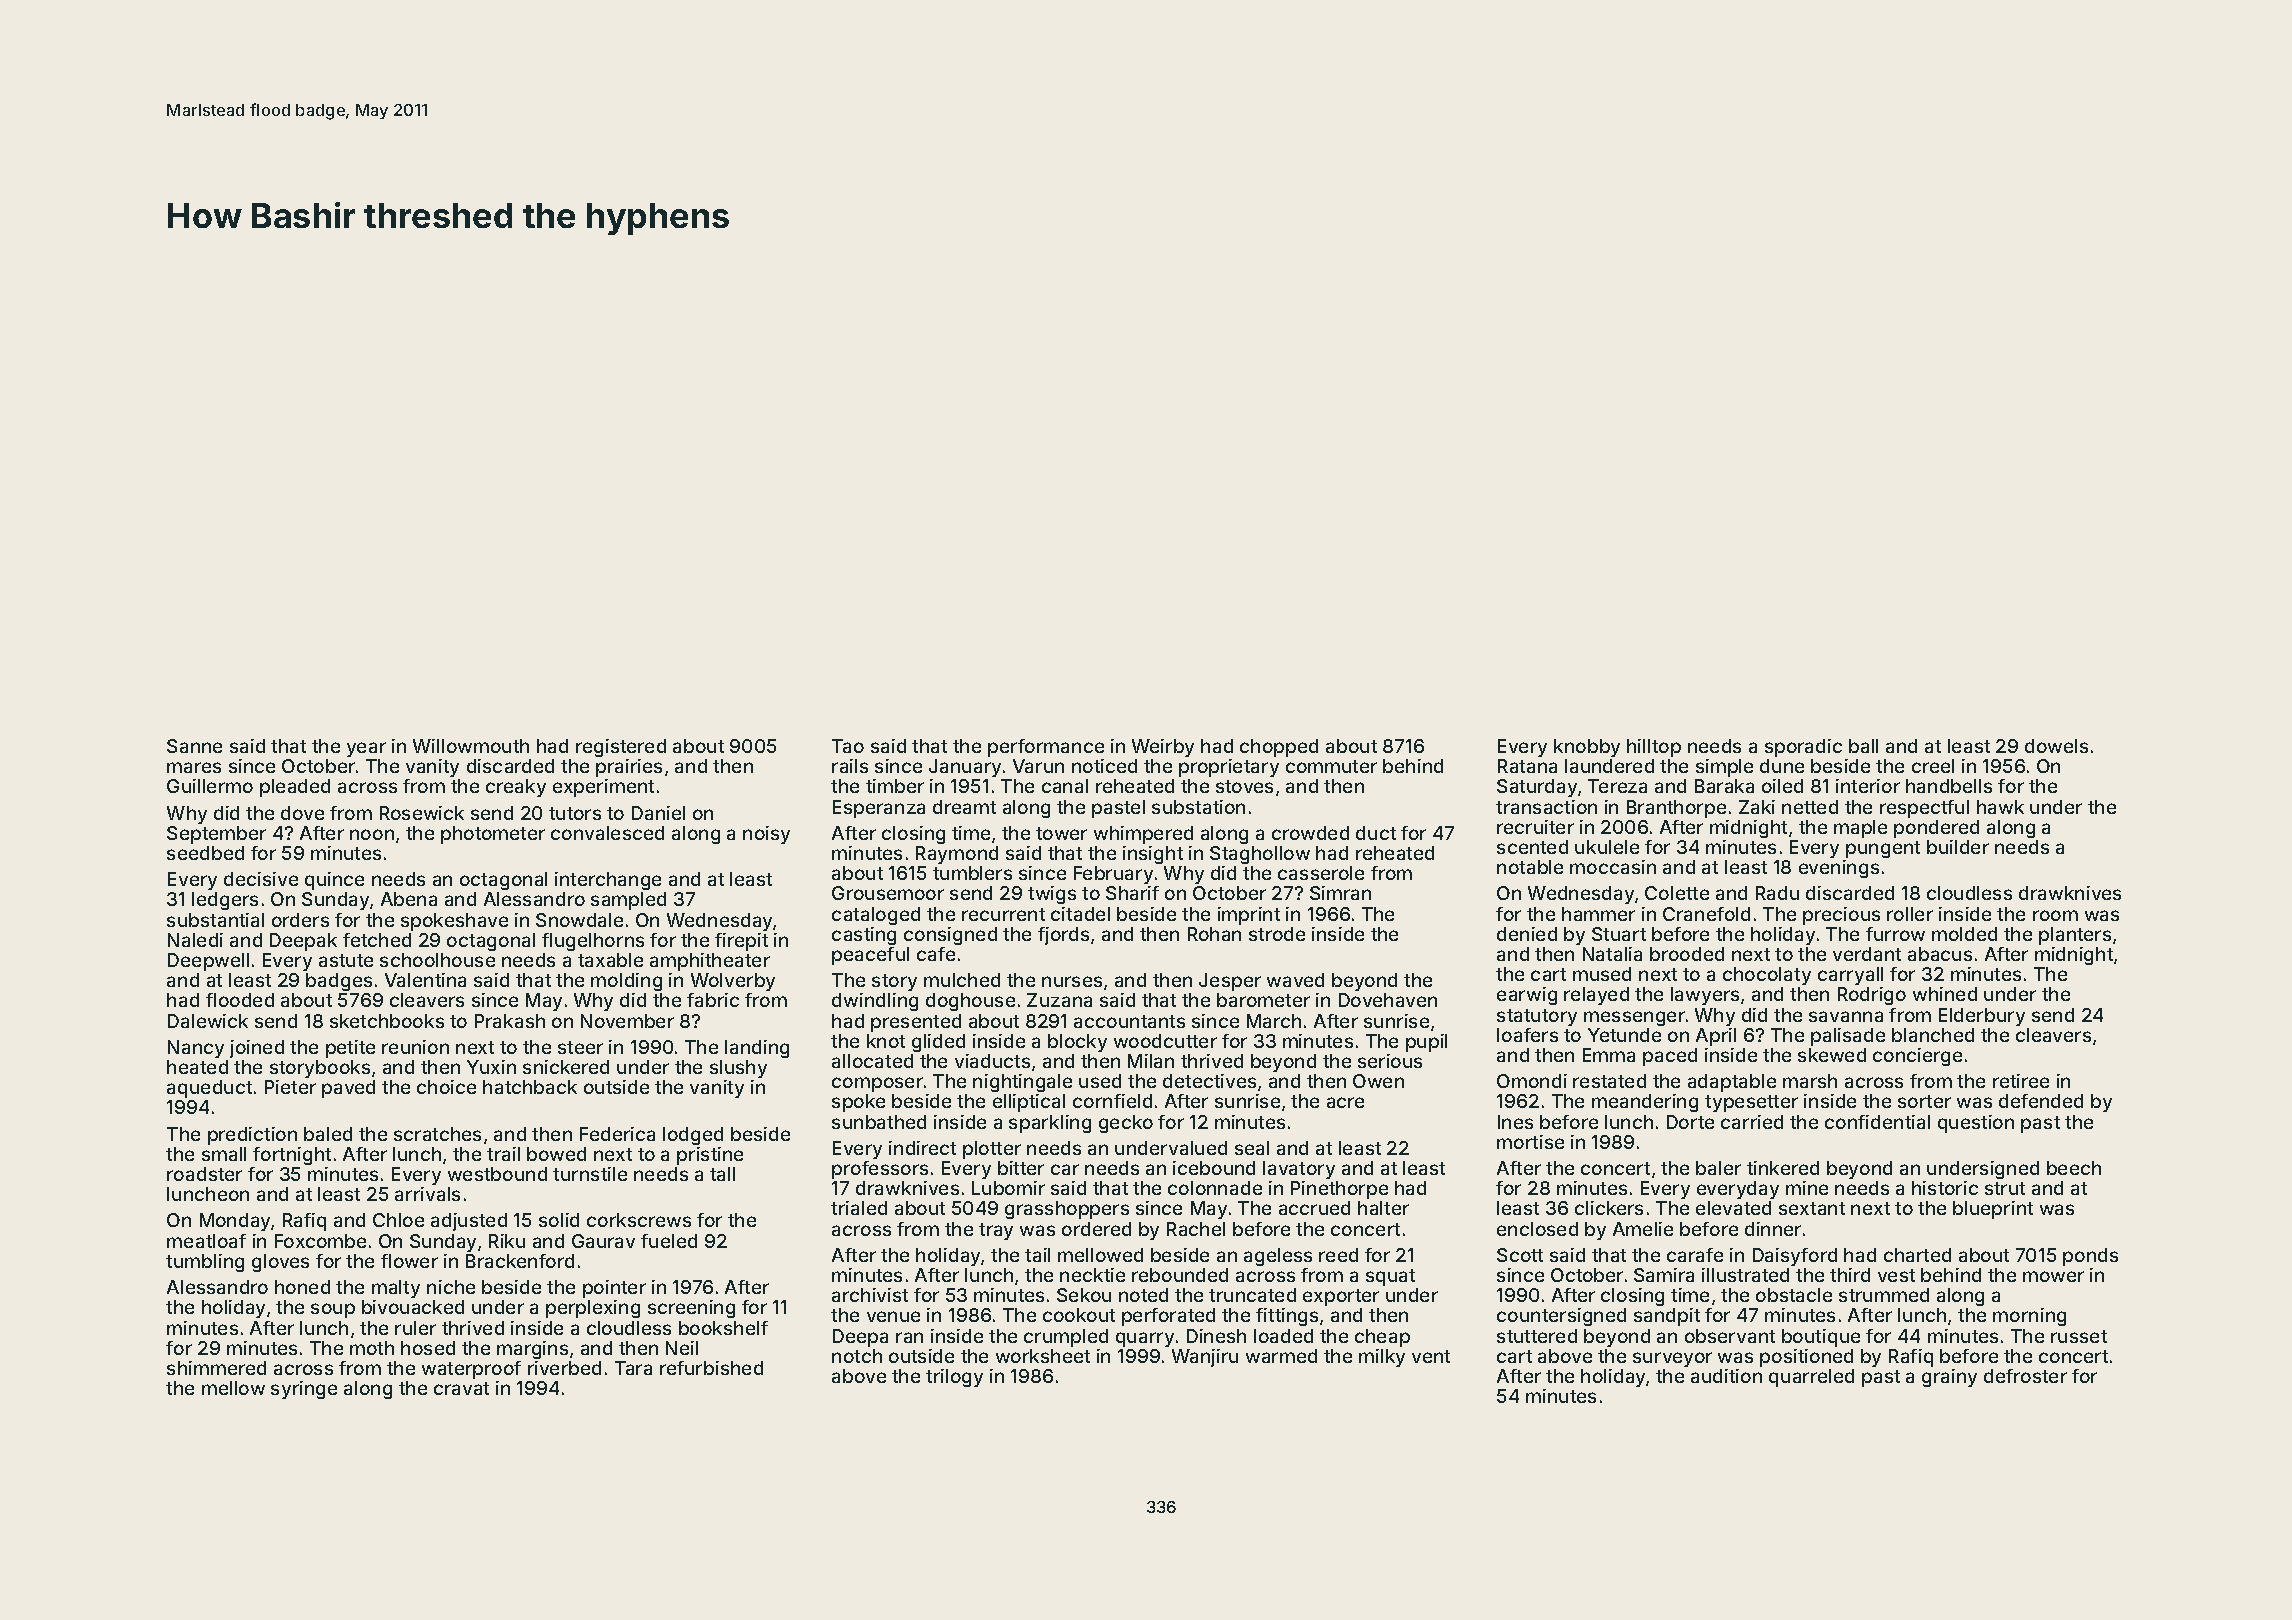  Describe the element at coordinates (893, 1316) in the screenshot. I see `venue` at that location.
